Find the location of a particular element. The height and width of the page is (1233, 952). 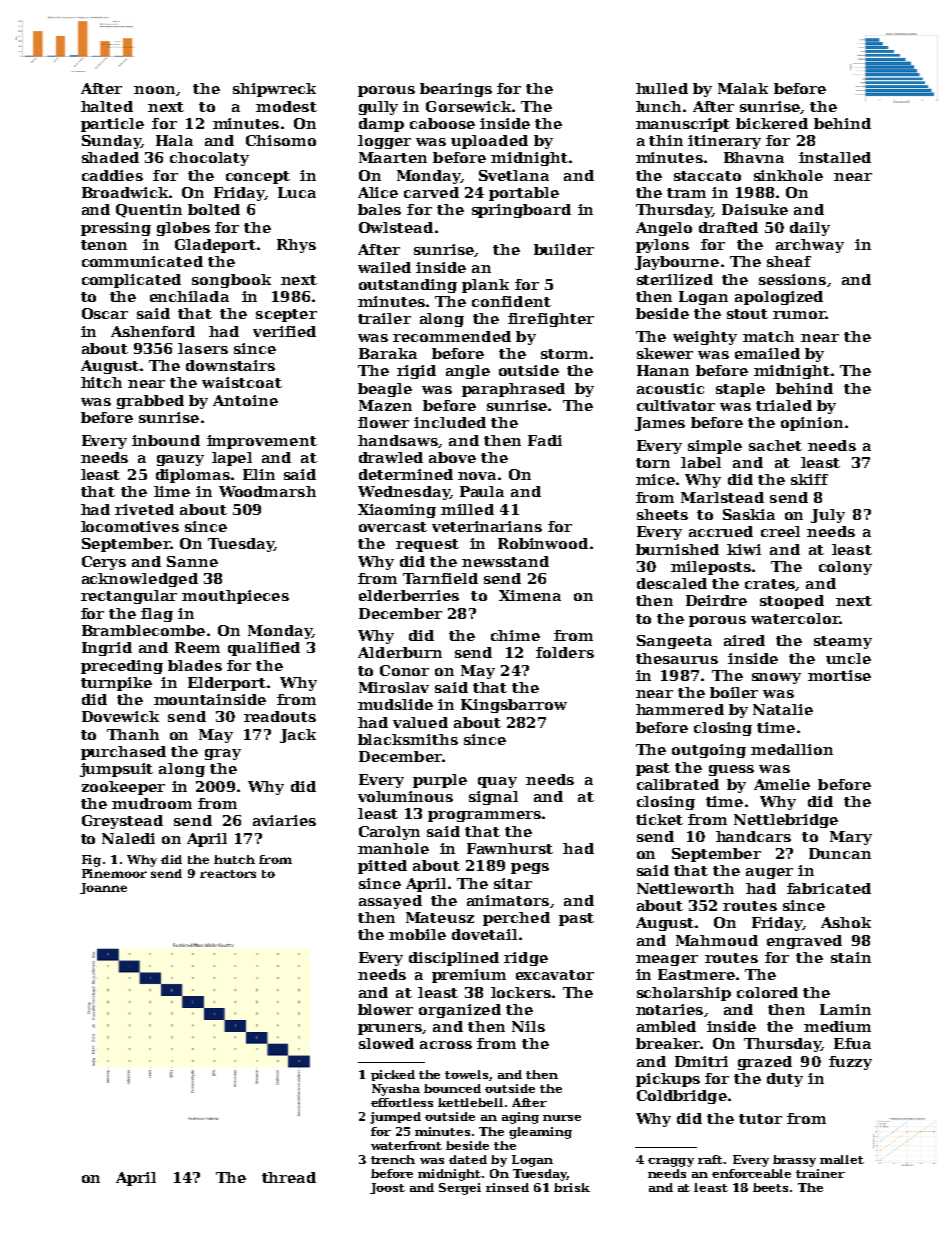

Malak is located at coordinates (743, 88).
